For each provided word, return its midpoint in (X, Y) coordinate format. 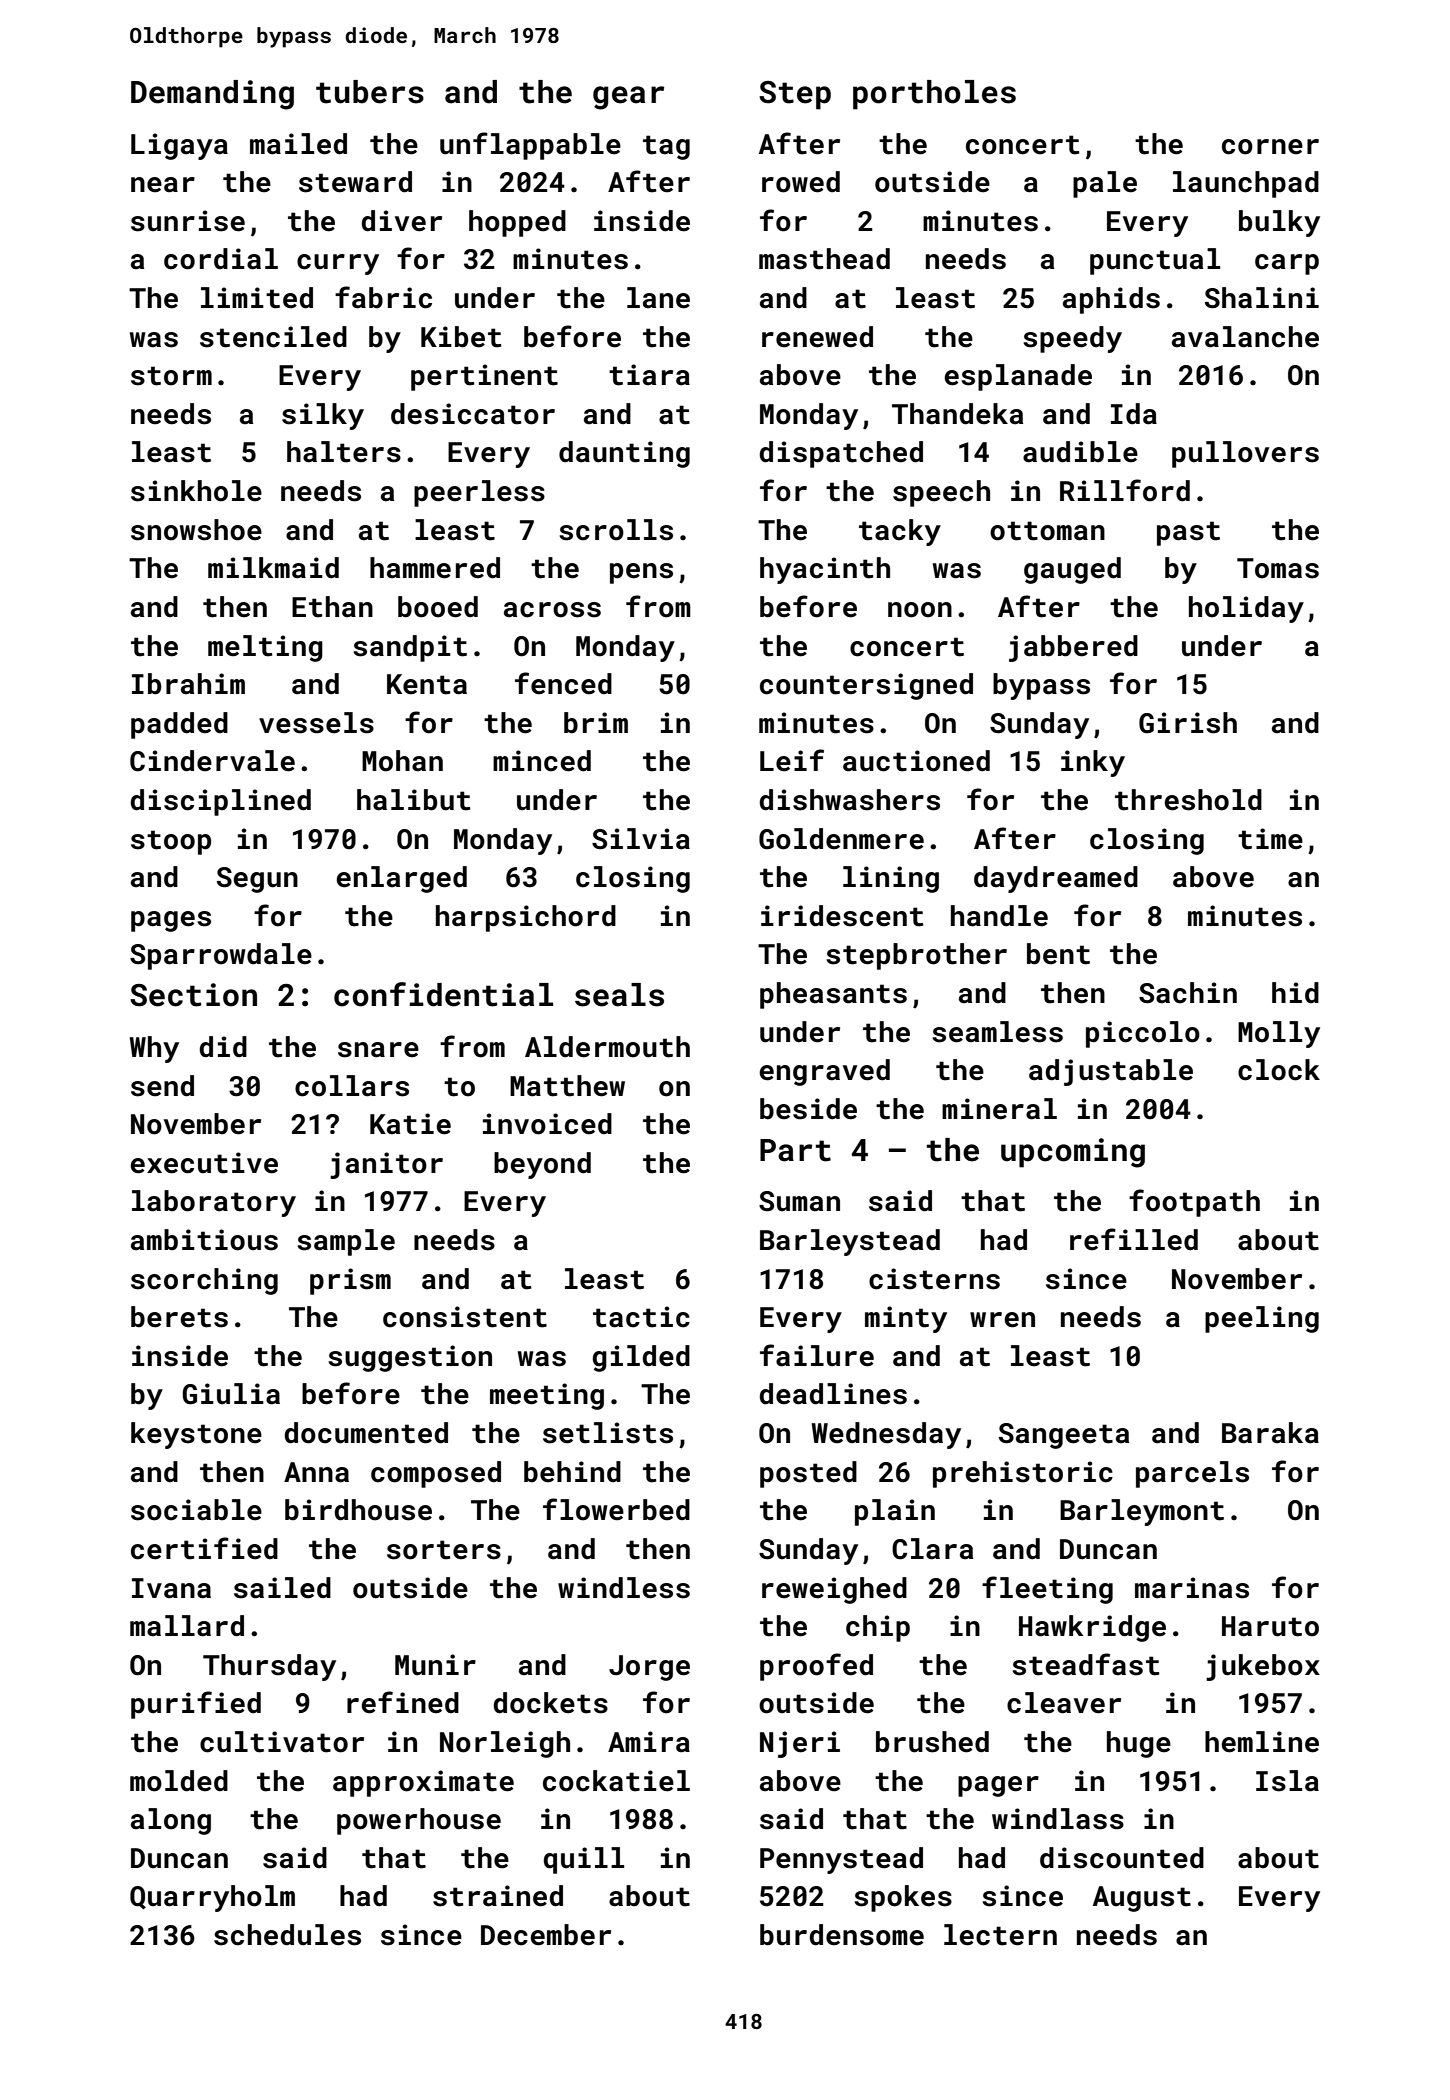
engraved (825, 1072)
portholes (934, 95)
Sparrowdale (221, 956)
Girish (1188, 723)
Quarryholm (212, 1898)
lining (891, 879)
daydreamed (1056, 879)
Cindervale (212, 761)
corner (1270, 147)
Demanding (212, 95)
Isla (1287, 1781)
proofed (816, 1667)
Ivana (171, 1588)
